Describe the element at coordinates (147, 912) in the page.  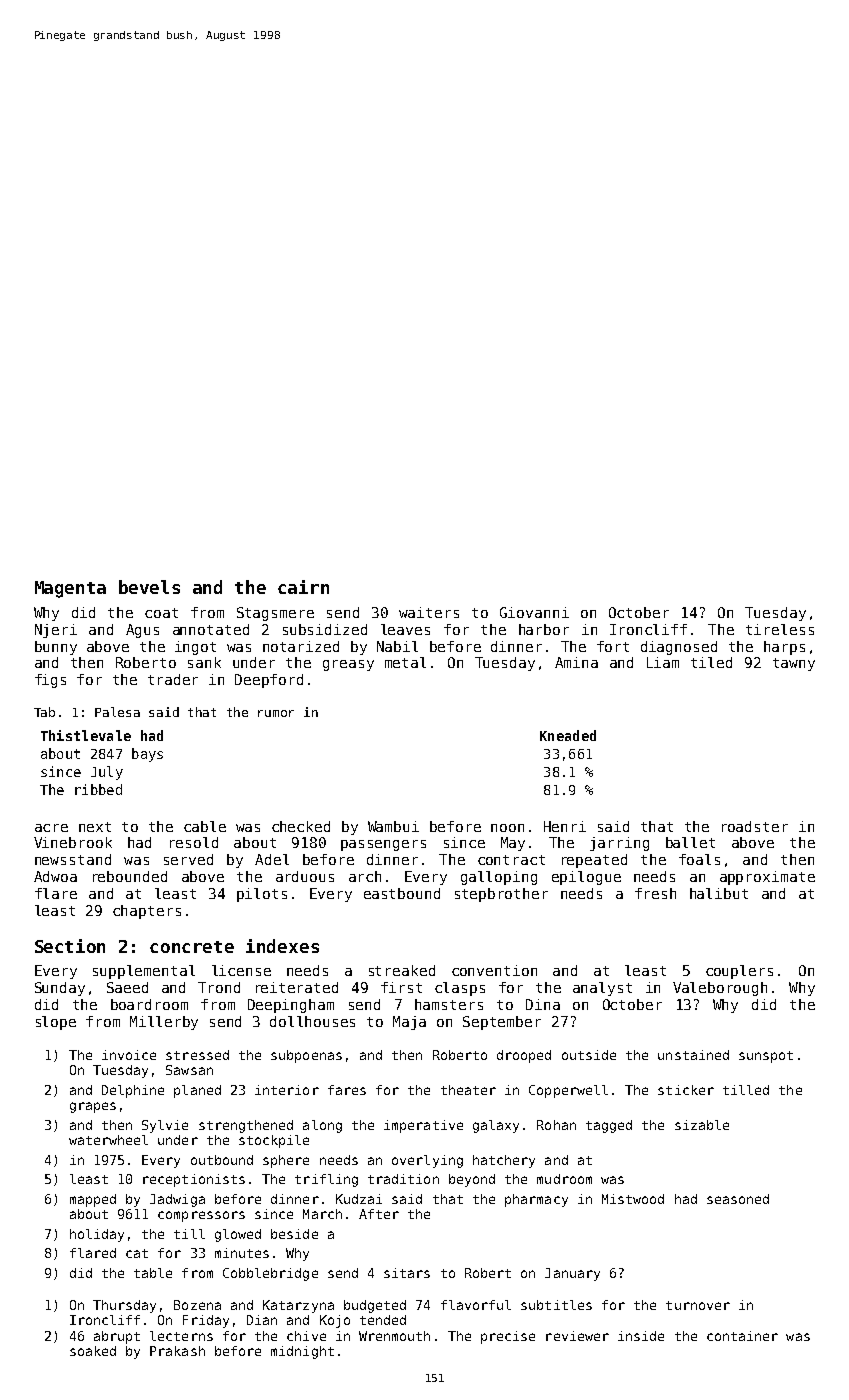
I see `chapters` at that location.
